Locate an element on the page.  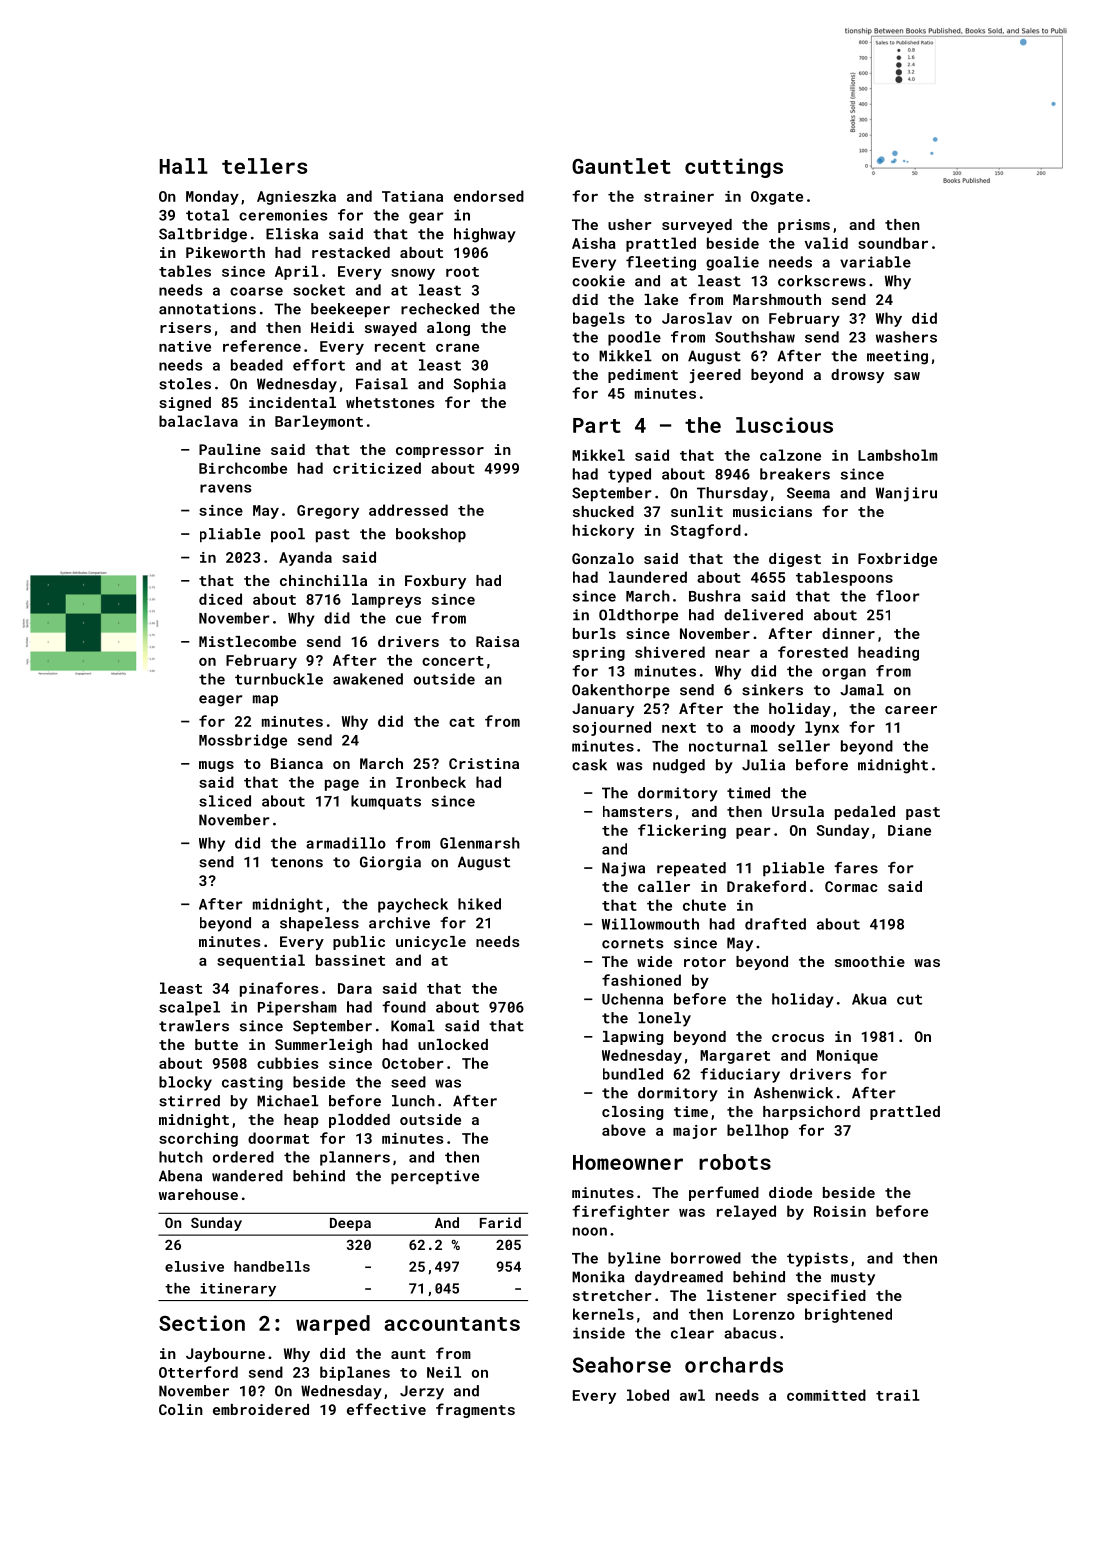
prisms is located at coordinates (804, 226).
